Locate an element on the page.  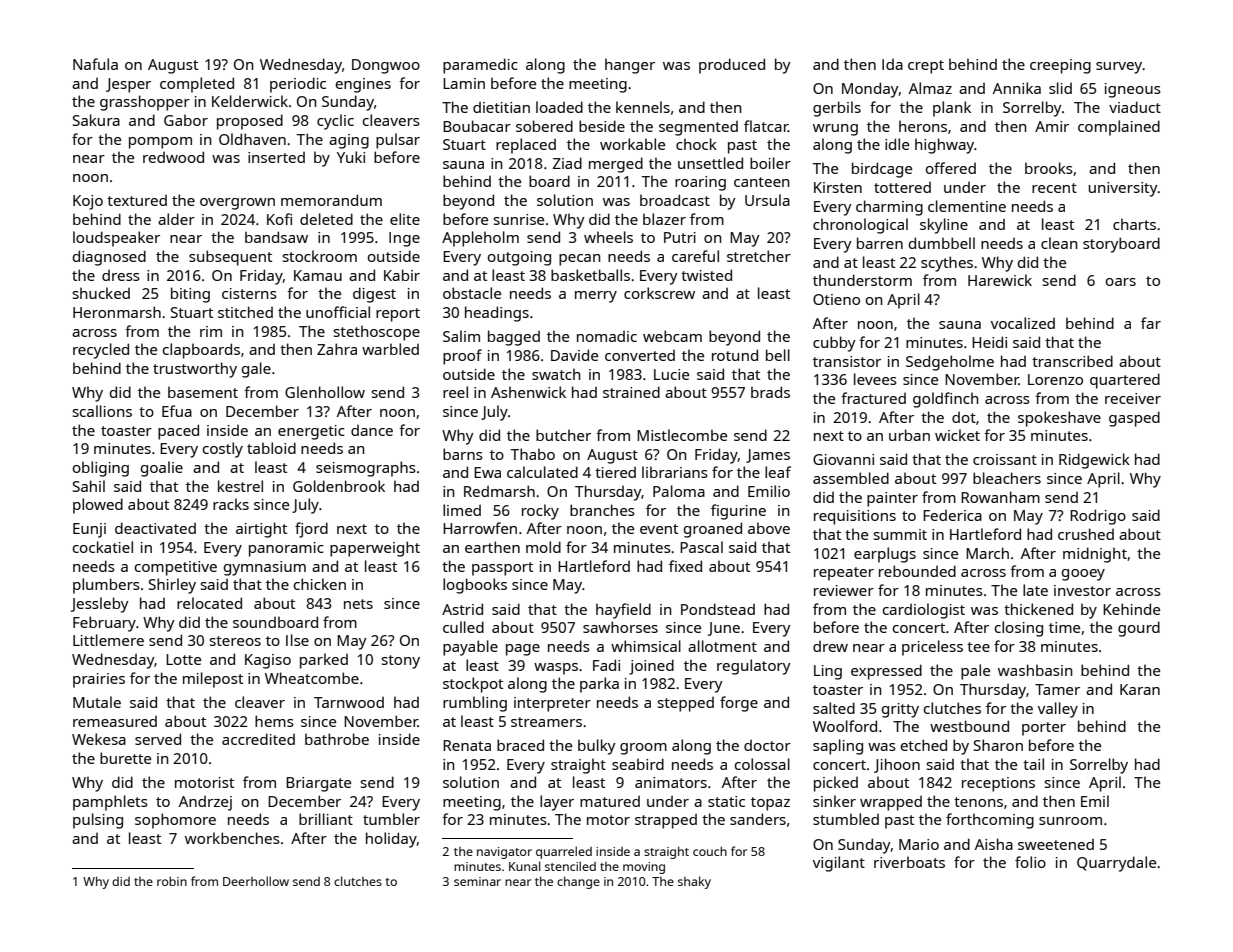
pale is located at coordinates (975, 672).
